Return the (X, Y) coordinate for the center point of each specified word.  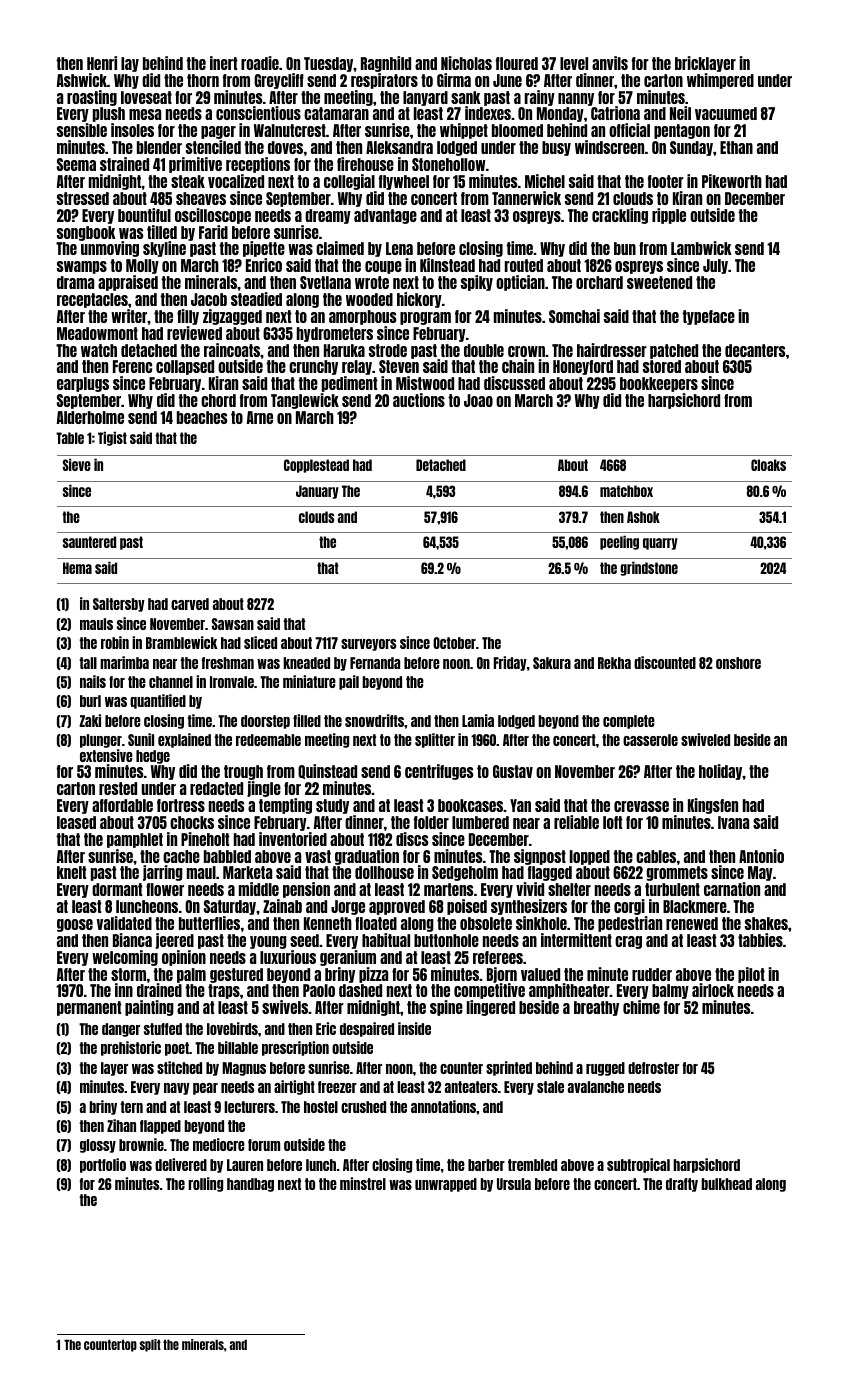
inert (223, 63)
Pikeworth (732, 181)
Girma (454, 80)
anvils (610, 63)
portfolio (103, 1165)
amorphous (362, 317)
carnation (732, 889)
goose (75, 925)
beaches (202, 417)
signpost (540, 857)
